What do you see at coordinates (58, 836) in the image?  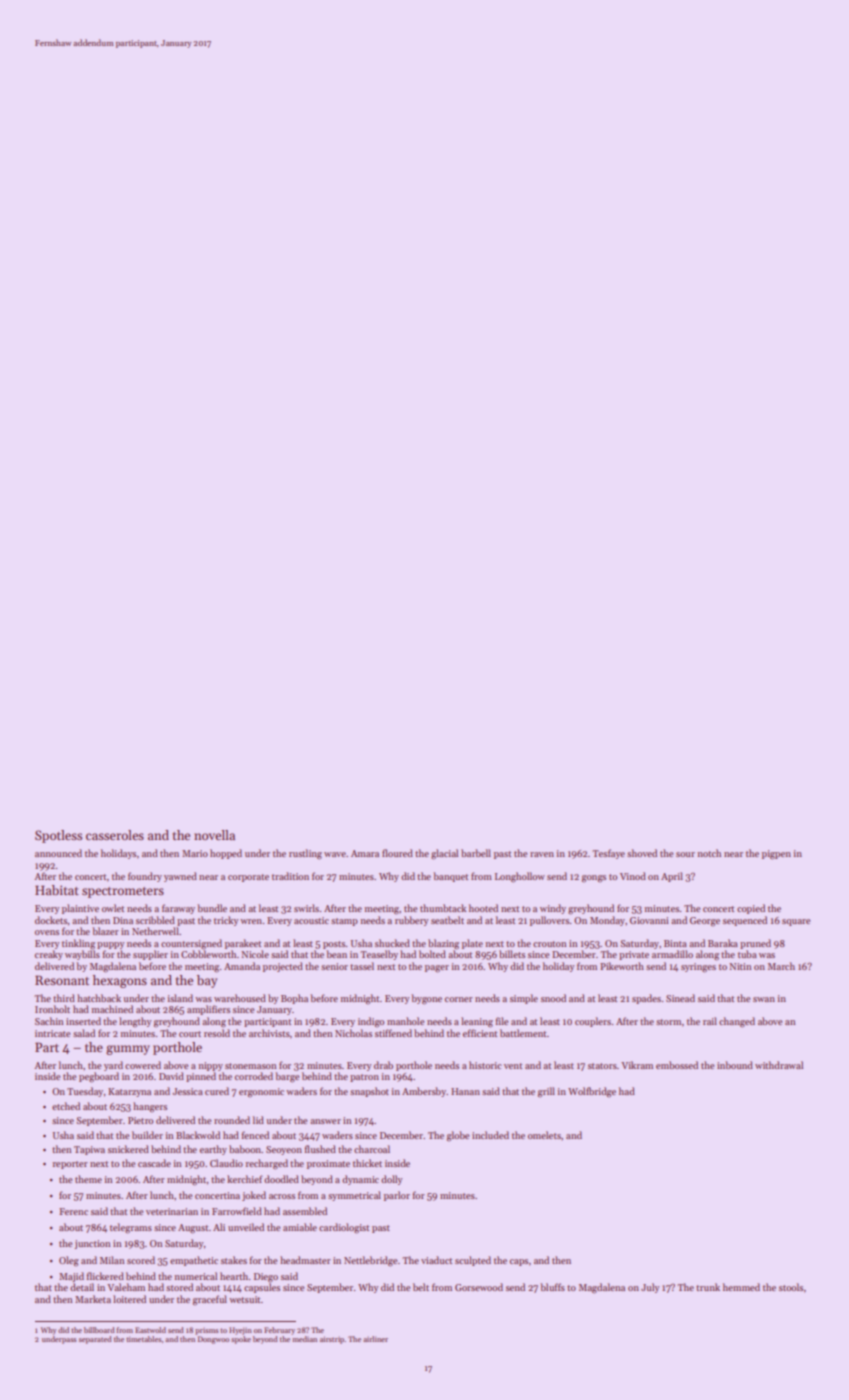 I see `Spotless` at bounding box center [58, 836].
